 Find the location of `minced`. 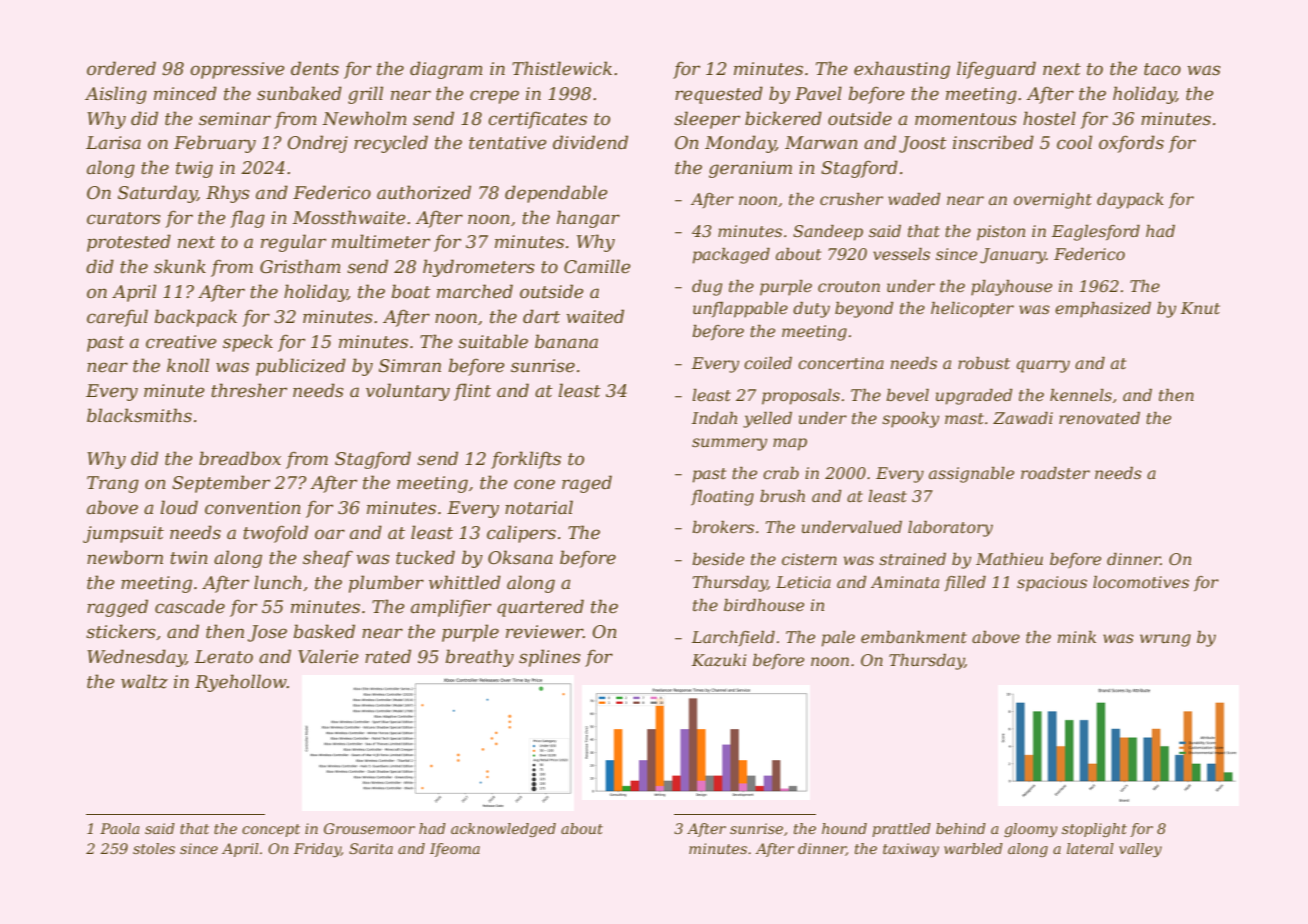

minced is located at coordinates (185, 93).
